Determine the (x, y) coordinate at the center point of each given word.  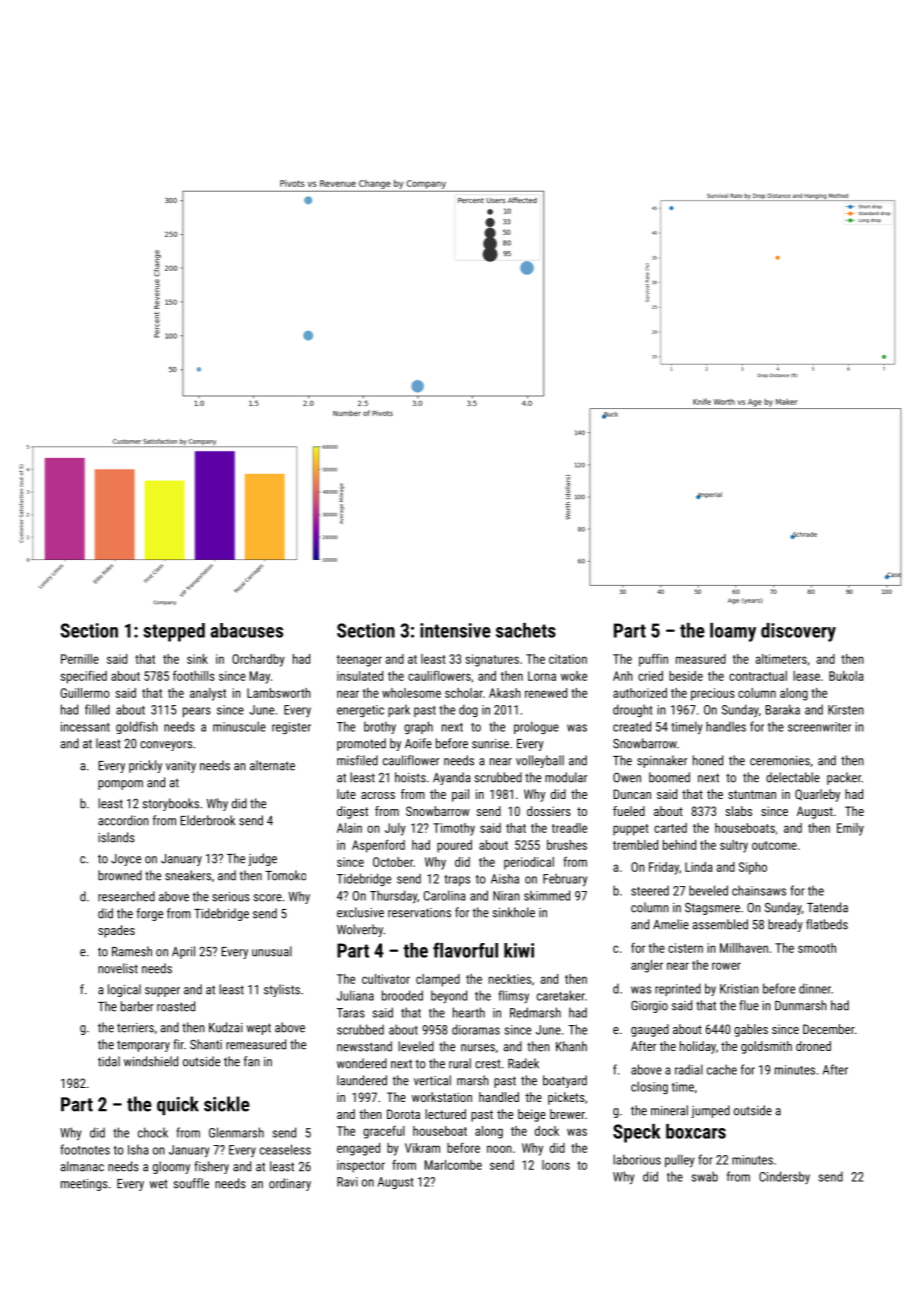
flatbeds (827, 924)
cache (722, 1069)
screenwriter (819, 727)
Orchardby (258, 660)
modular (566, 777)
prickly (145, 766)
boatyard (565, 1081)
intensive (455, 630)
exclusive (360, 912)
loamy (733, 632)
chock (153, 1132)
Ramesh (132, 951)
